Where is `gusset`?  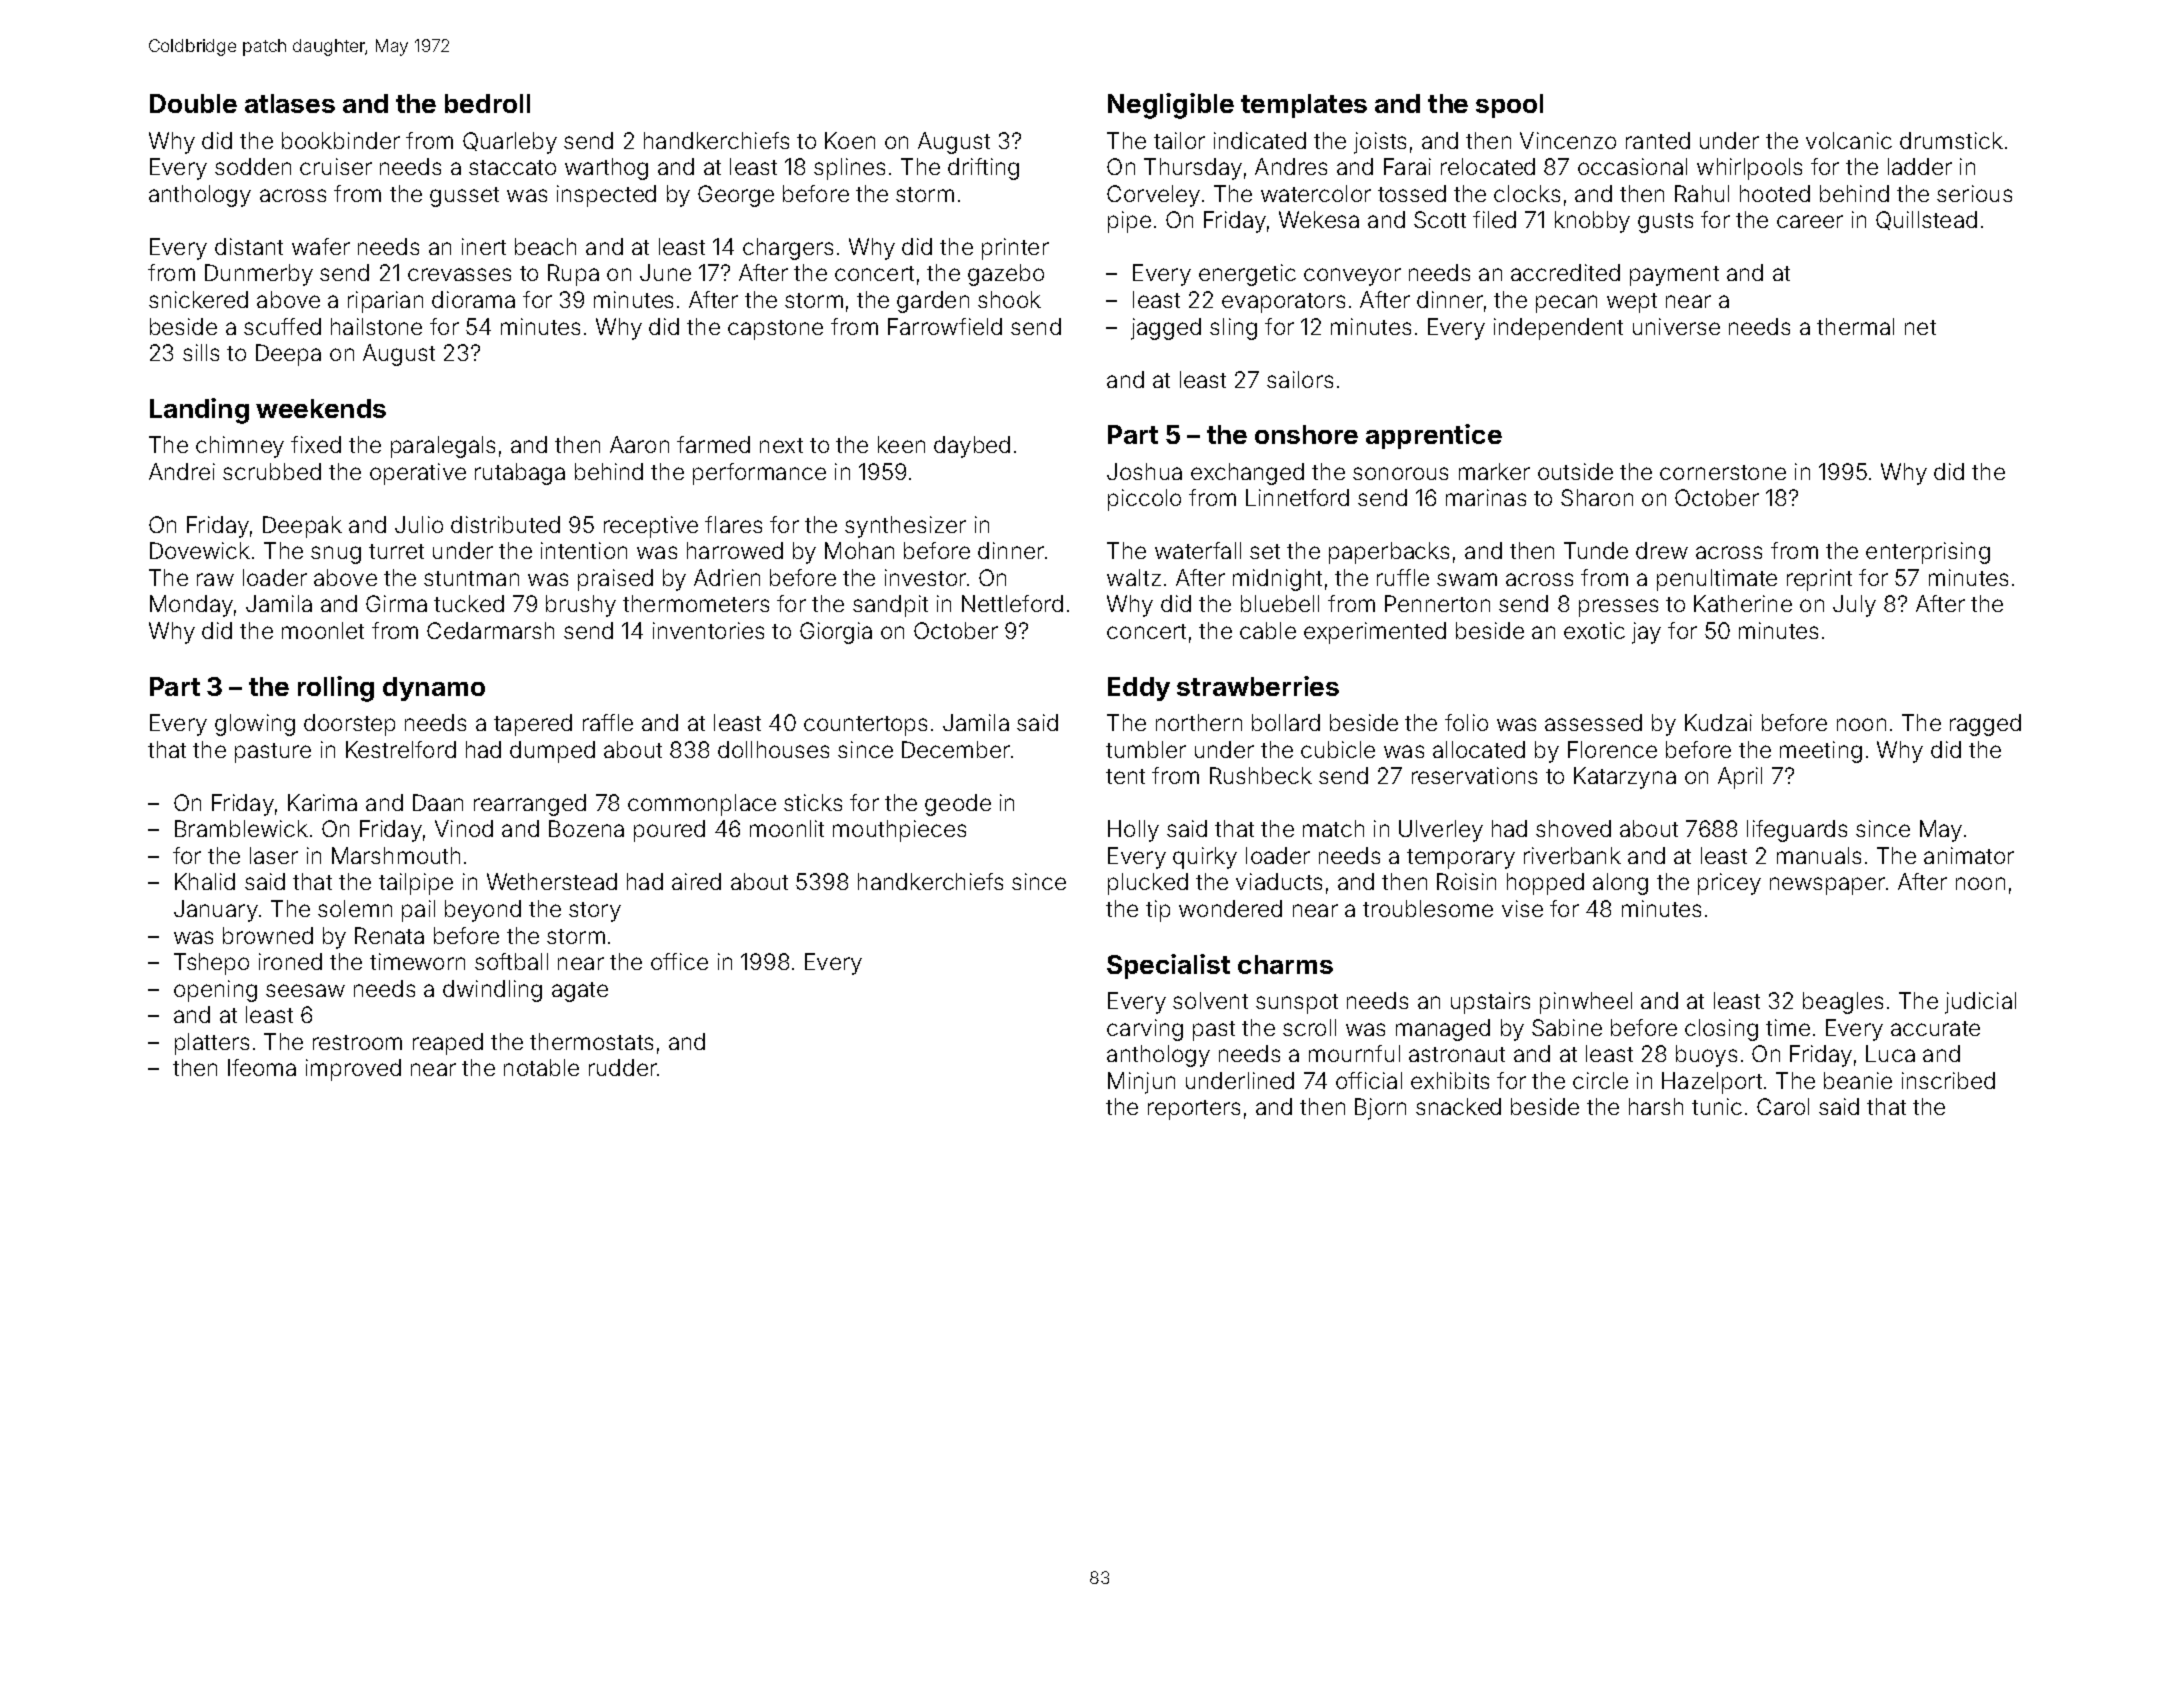
gusset is located at coordinates (464, 197).
